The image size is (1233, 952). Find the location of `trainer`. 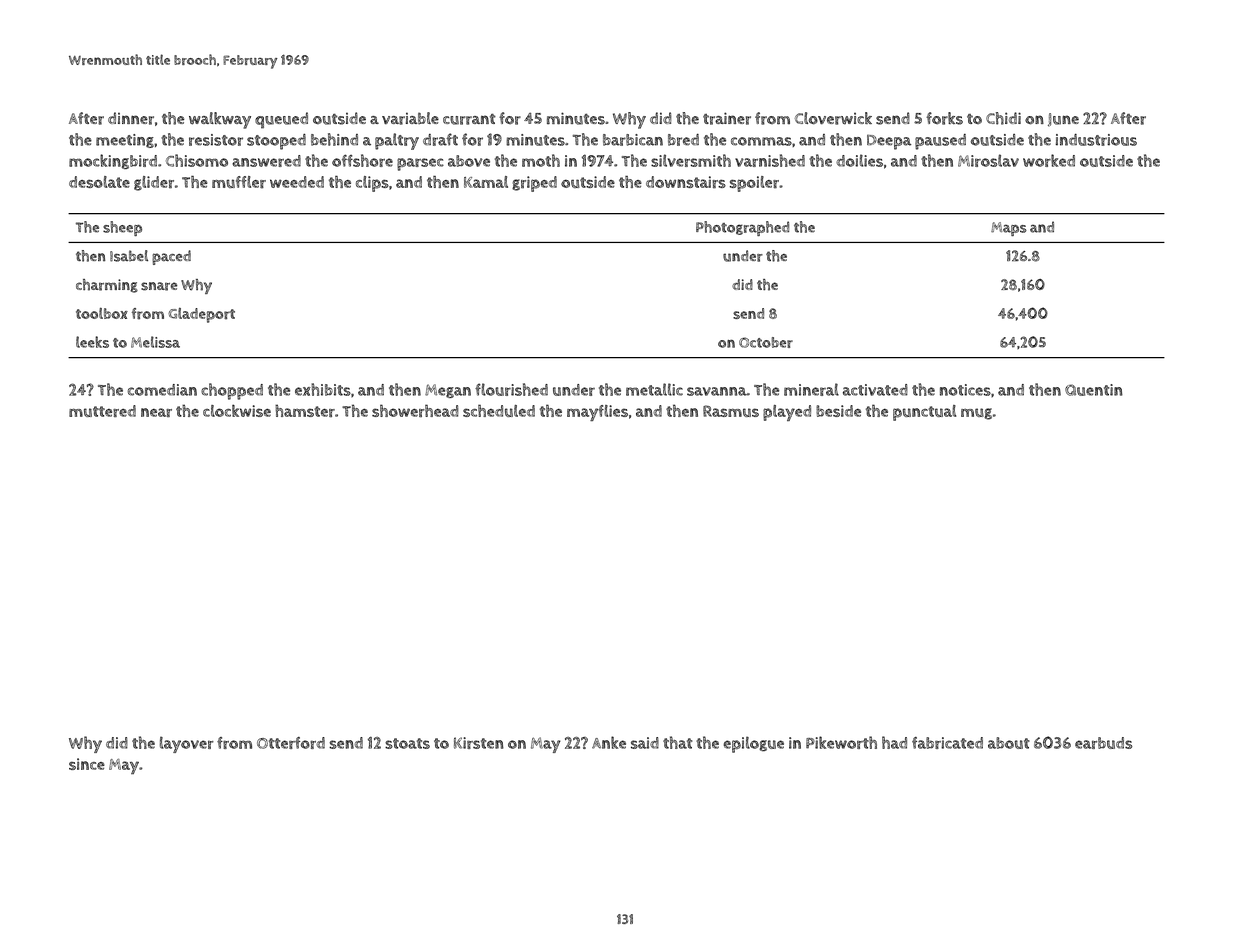

trainer is located at coordinates (727, 118).
